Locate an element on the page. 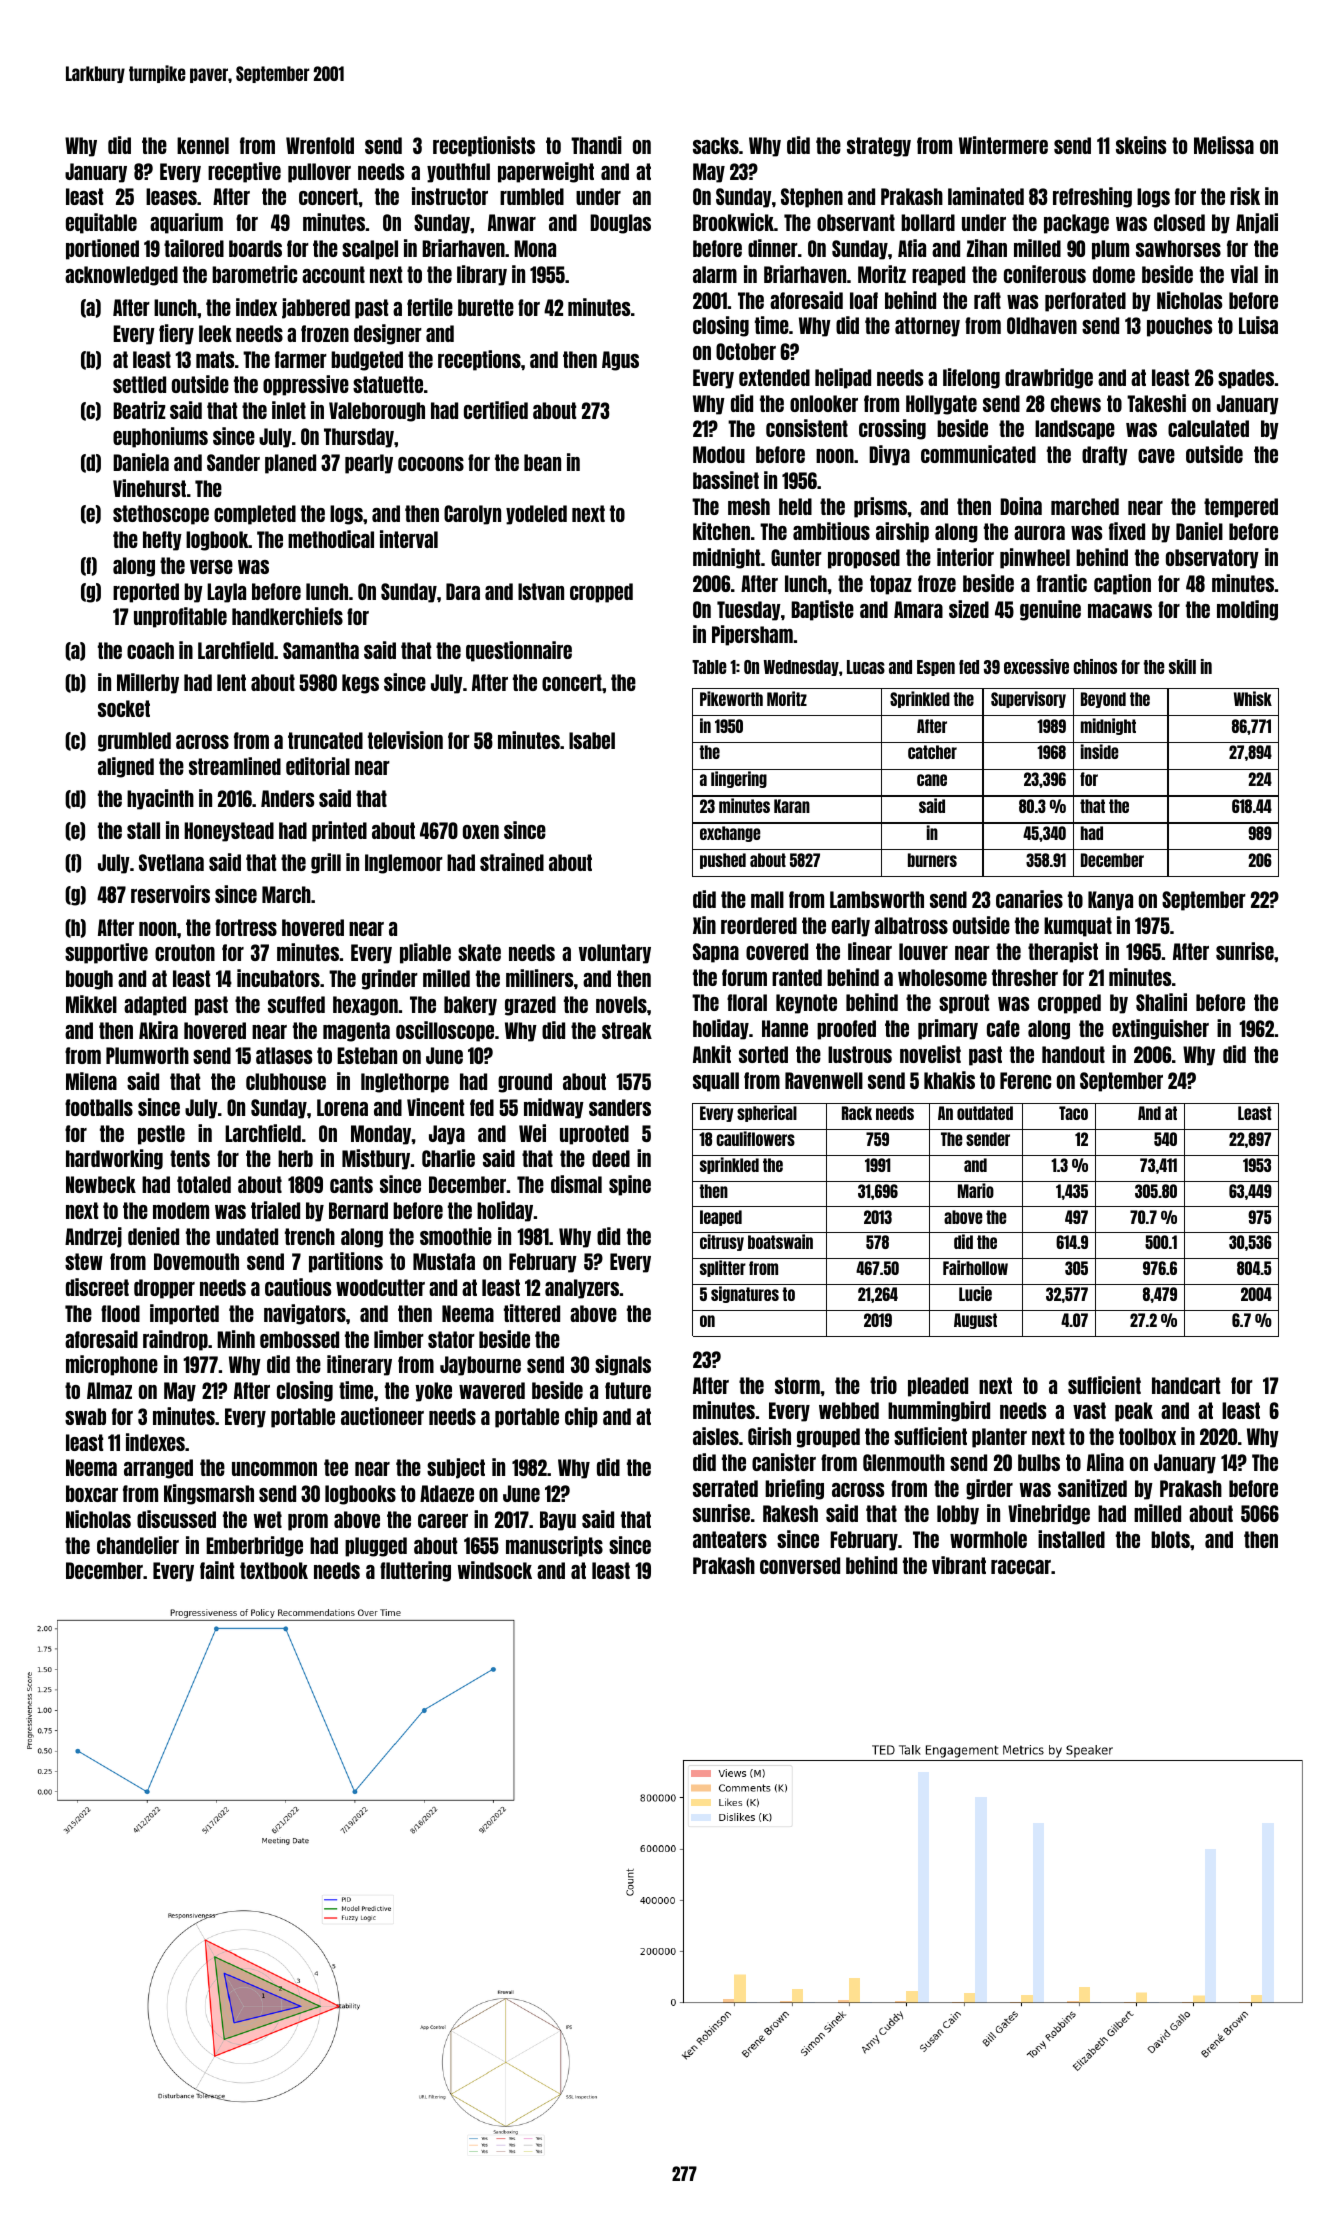 The image size is (1344, 2214). dinner is located at coordinates (773, 248).
